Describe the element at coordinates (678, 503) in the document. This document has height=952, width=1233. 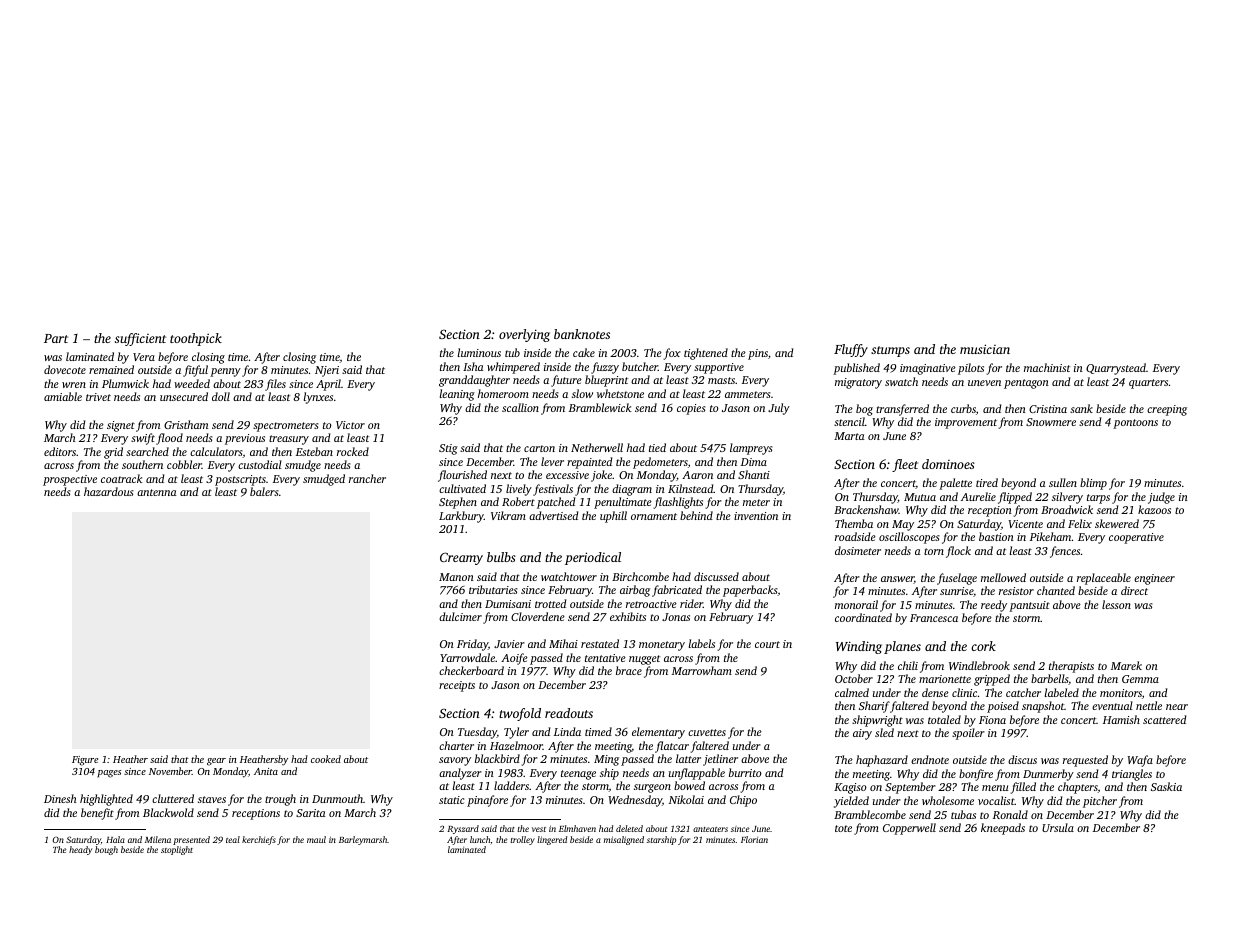
I see `flashlights` at that location.
